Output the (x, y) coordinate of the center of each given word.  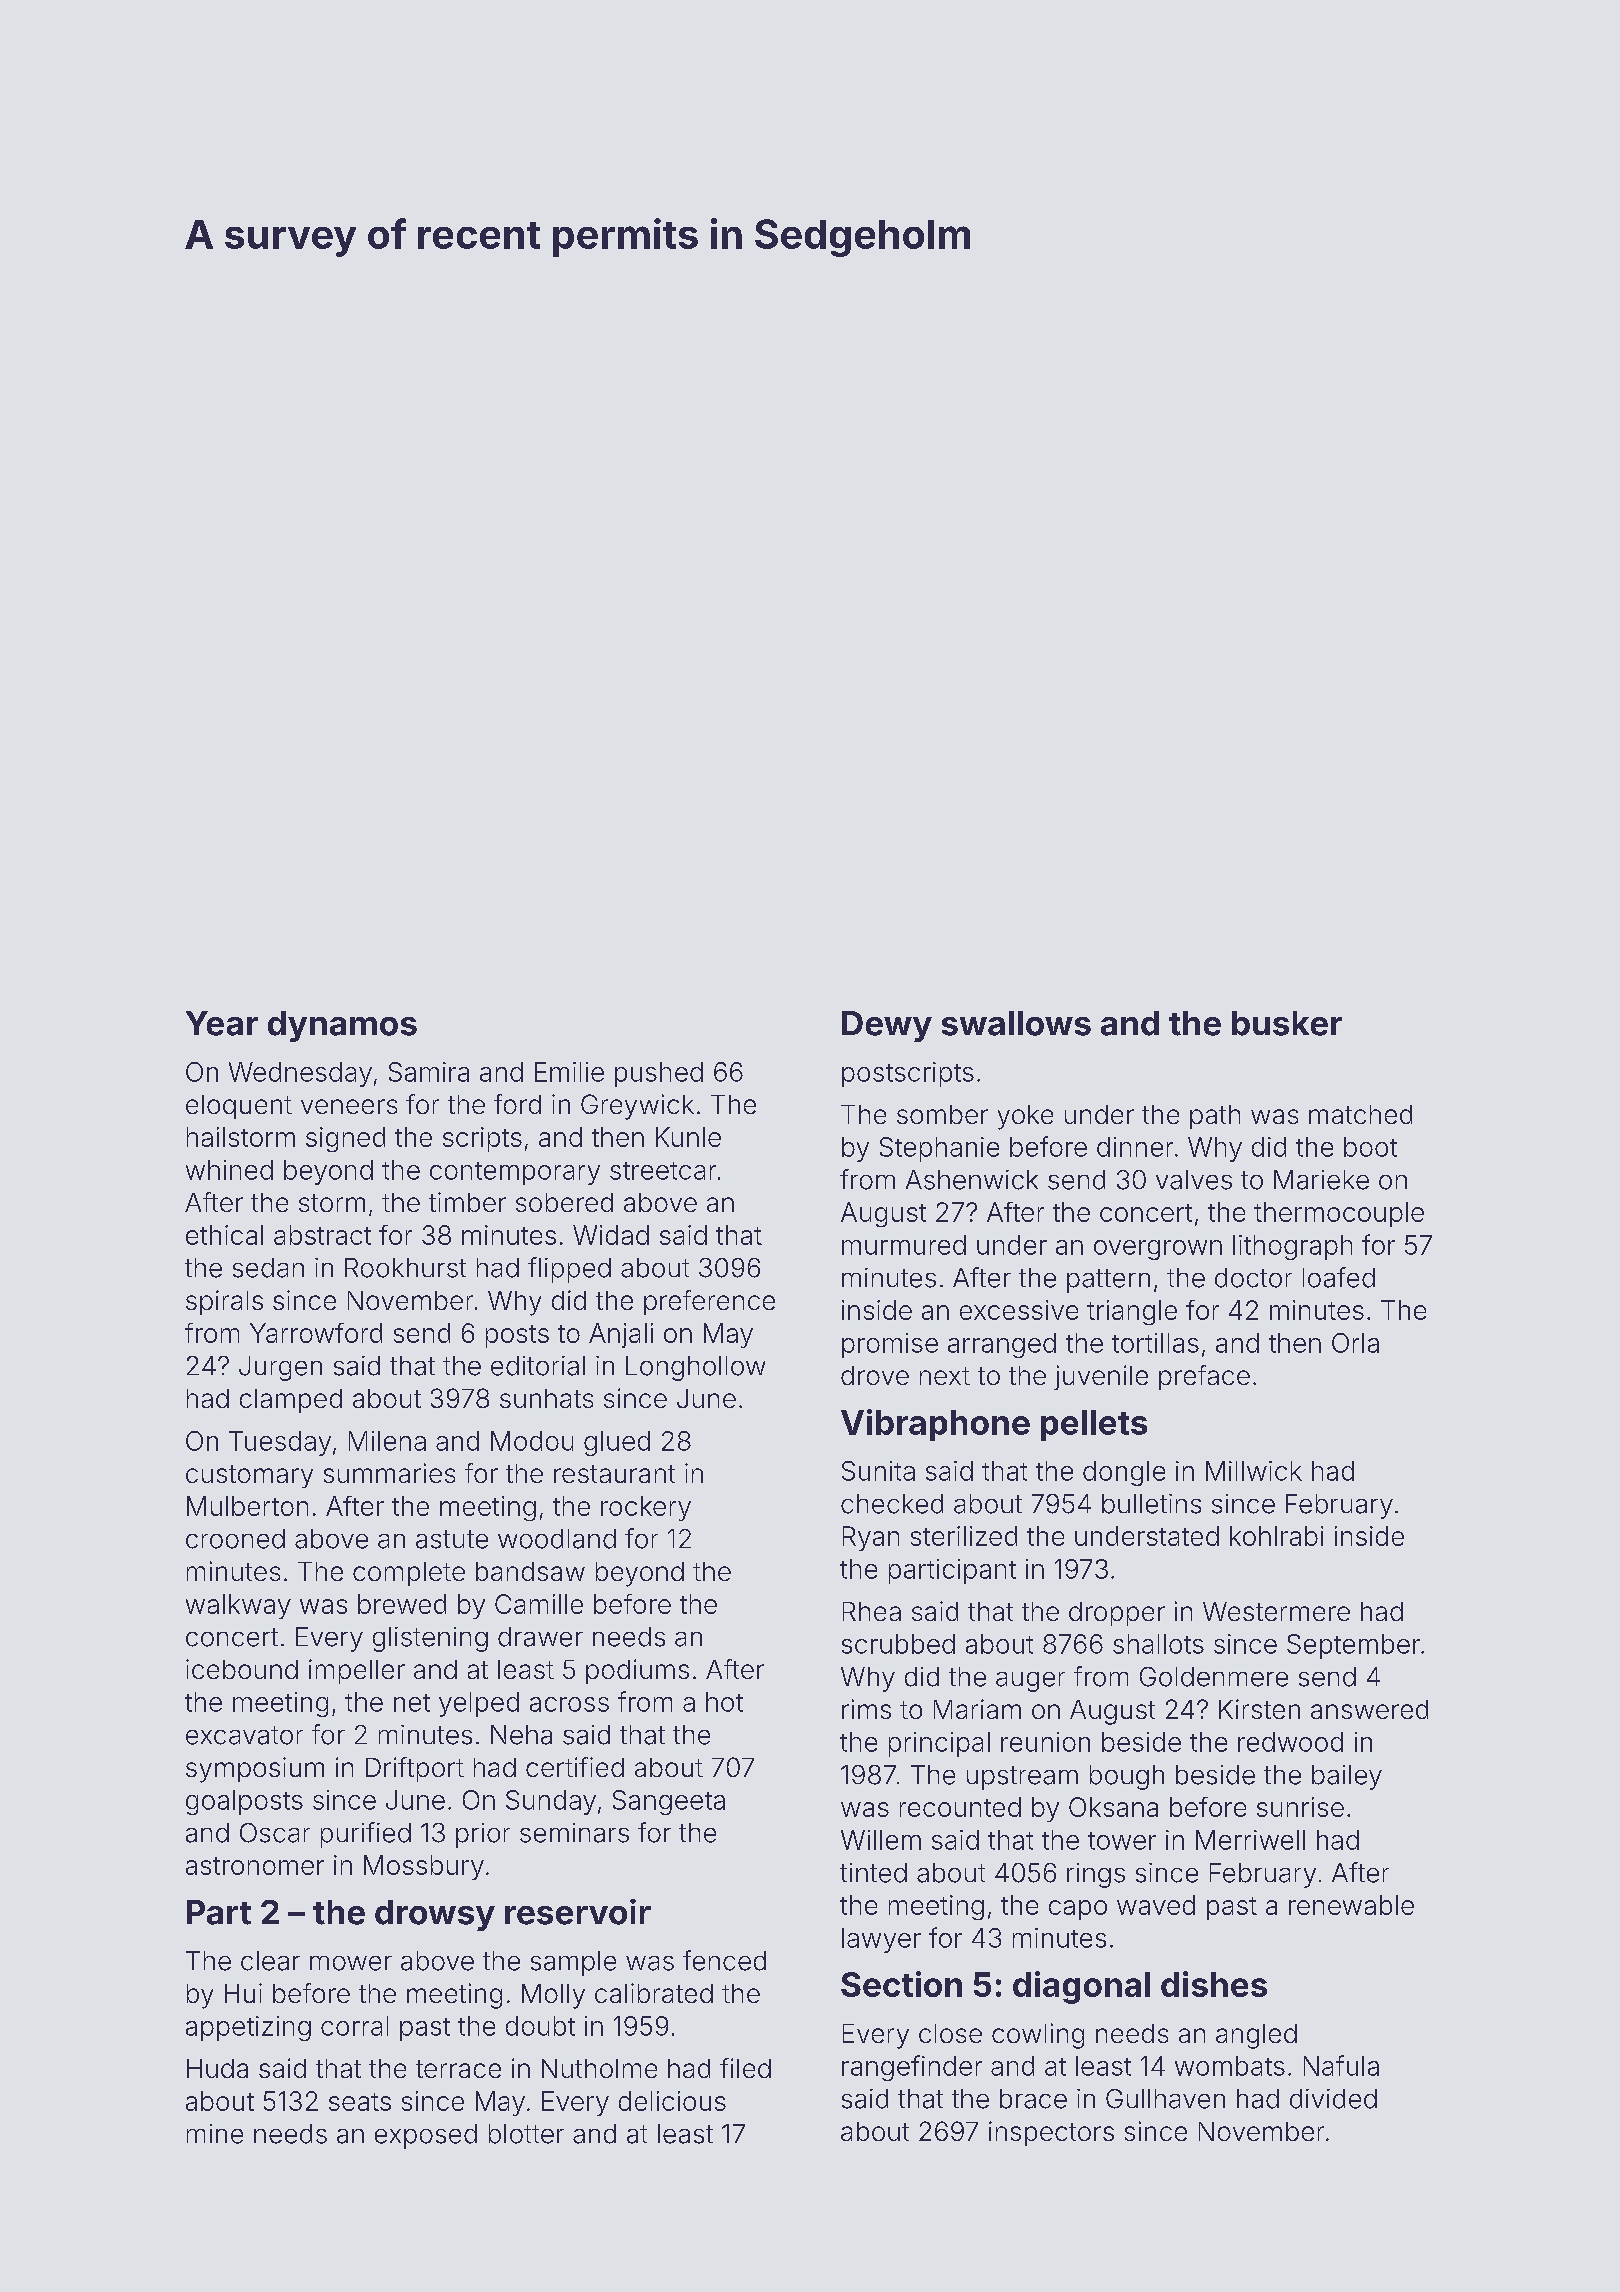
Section (901, 1984)
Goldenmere (1214, 1677)
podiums (637, 1671)
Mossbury (424, 1867)
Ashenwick (972, 1180)
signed (345, 1139)
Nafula (1341, 2065)
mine (215, 2134)
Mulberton (247, 1506)
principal (939, 1744)
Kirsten (1259, 1709)
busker (1287, 1023)
